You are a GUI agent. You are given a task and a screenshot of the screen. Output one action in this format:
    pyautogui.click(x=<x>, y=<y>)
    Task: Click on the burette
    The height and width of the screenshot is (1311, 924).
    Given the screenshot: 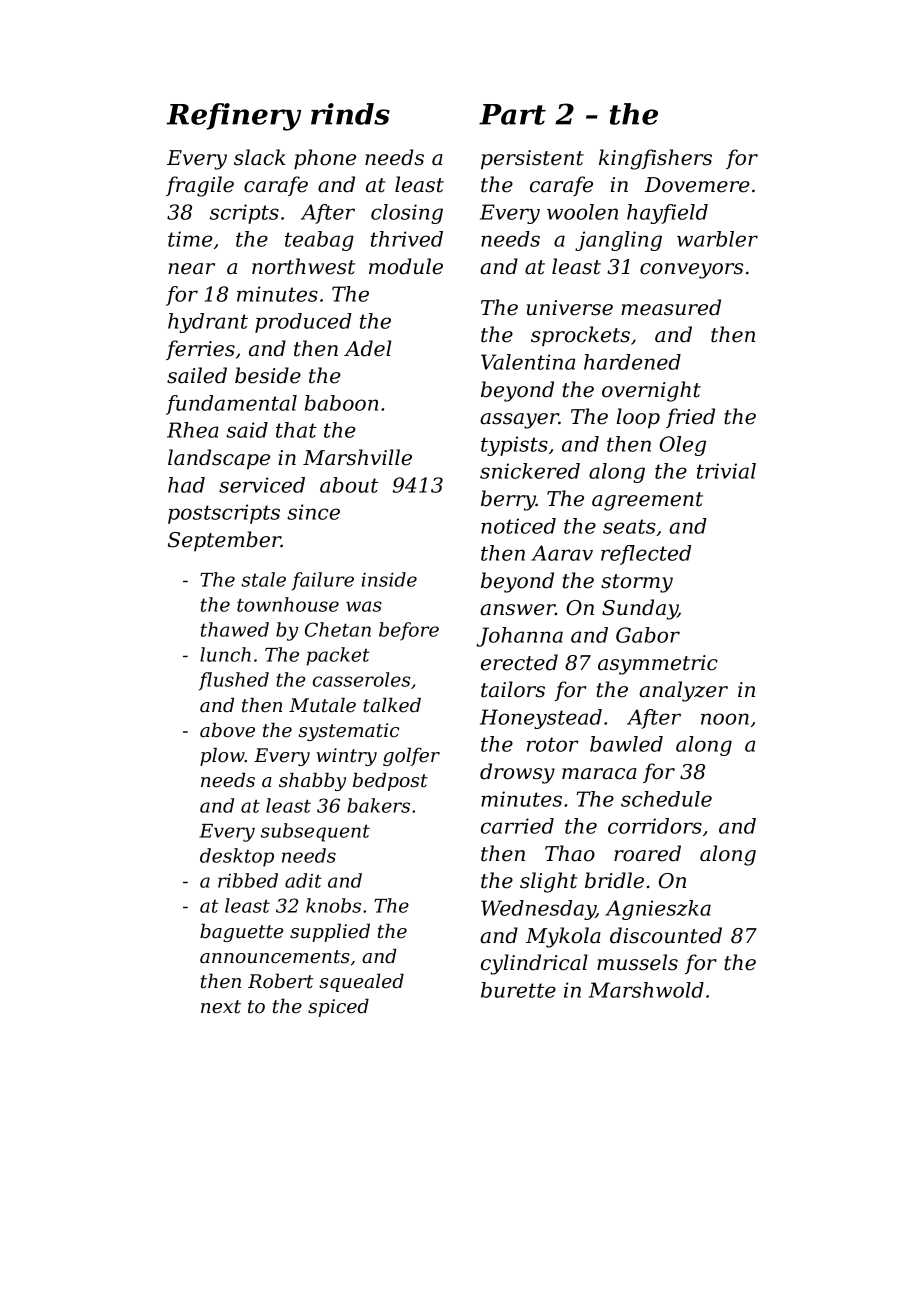 What is the action you would take?
    pyautogui.click(x=518, y=990)
